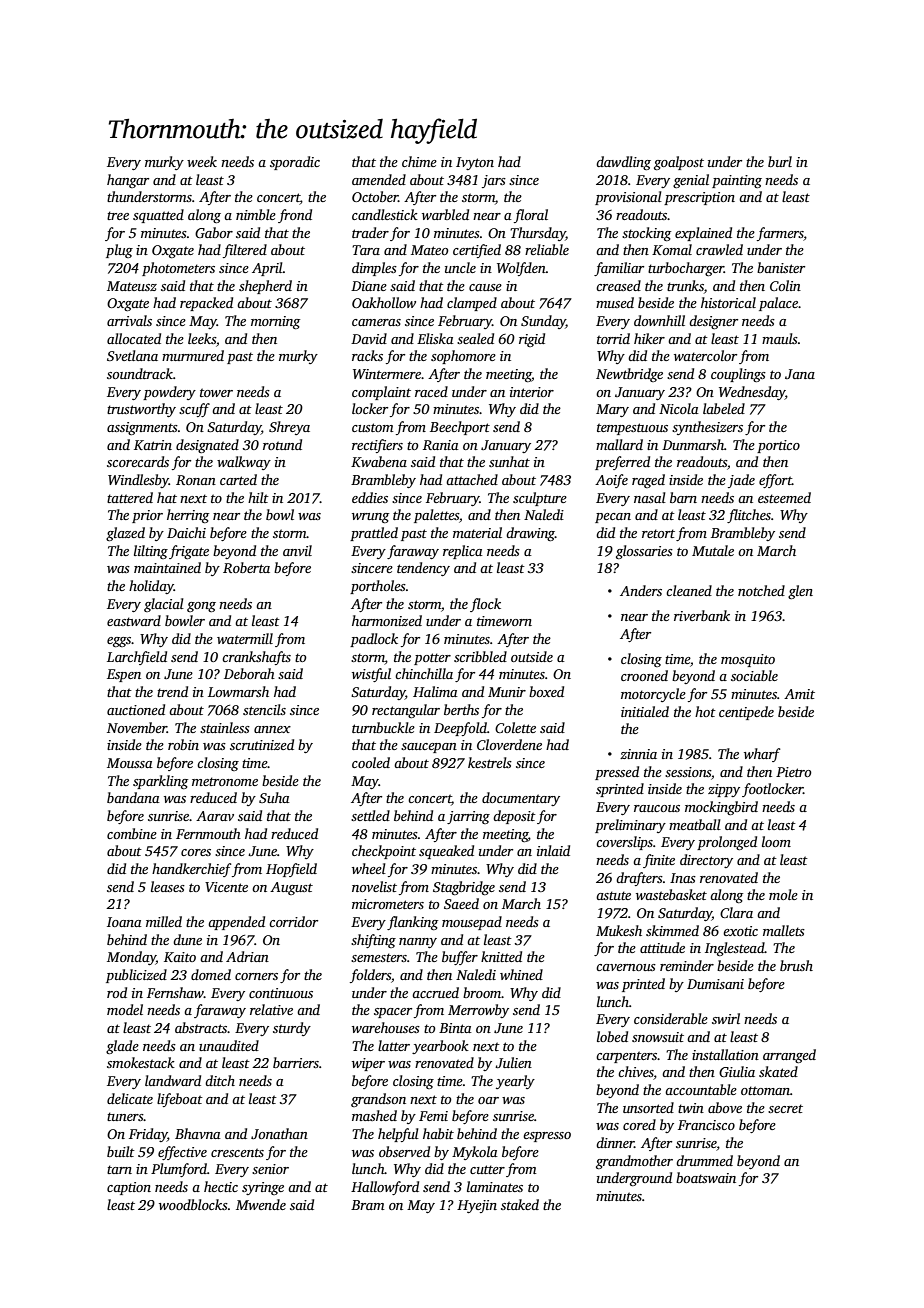 This document has width=924, height=1308. I want to click on burl, so click(780, 161).
